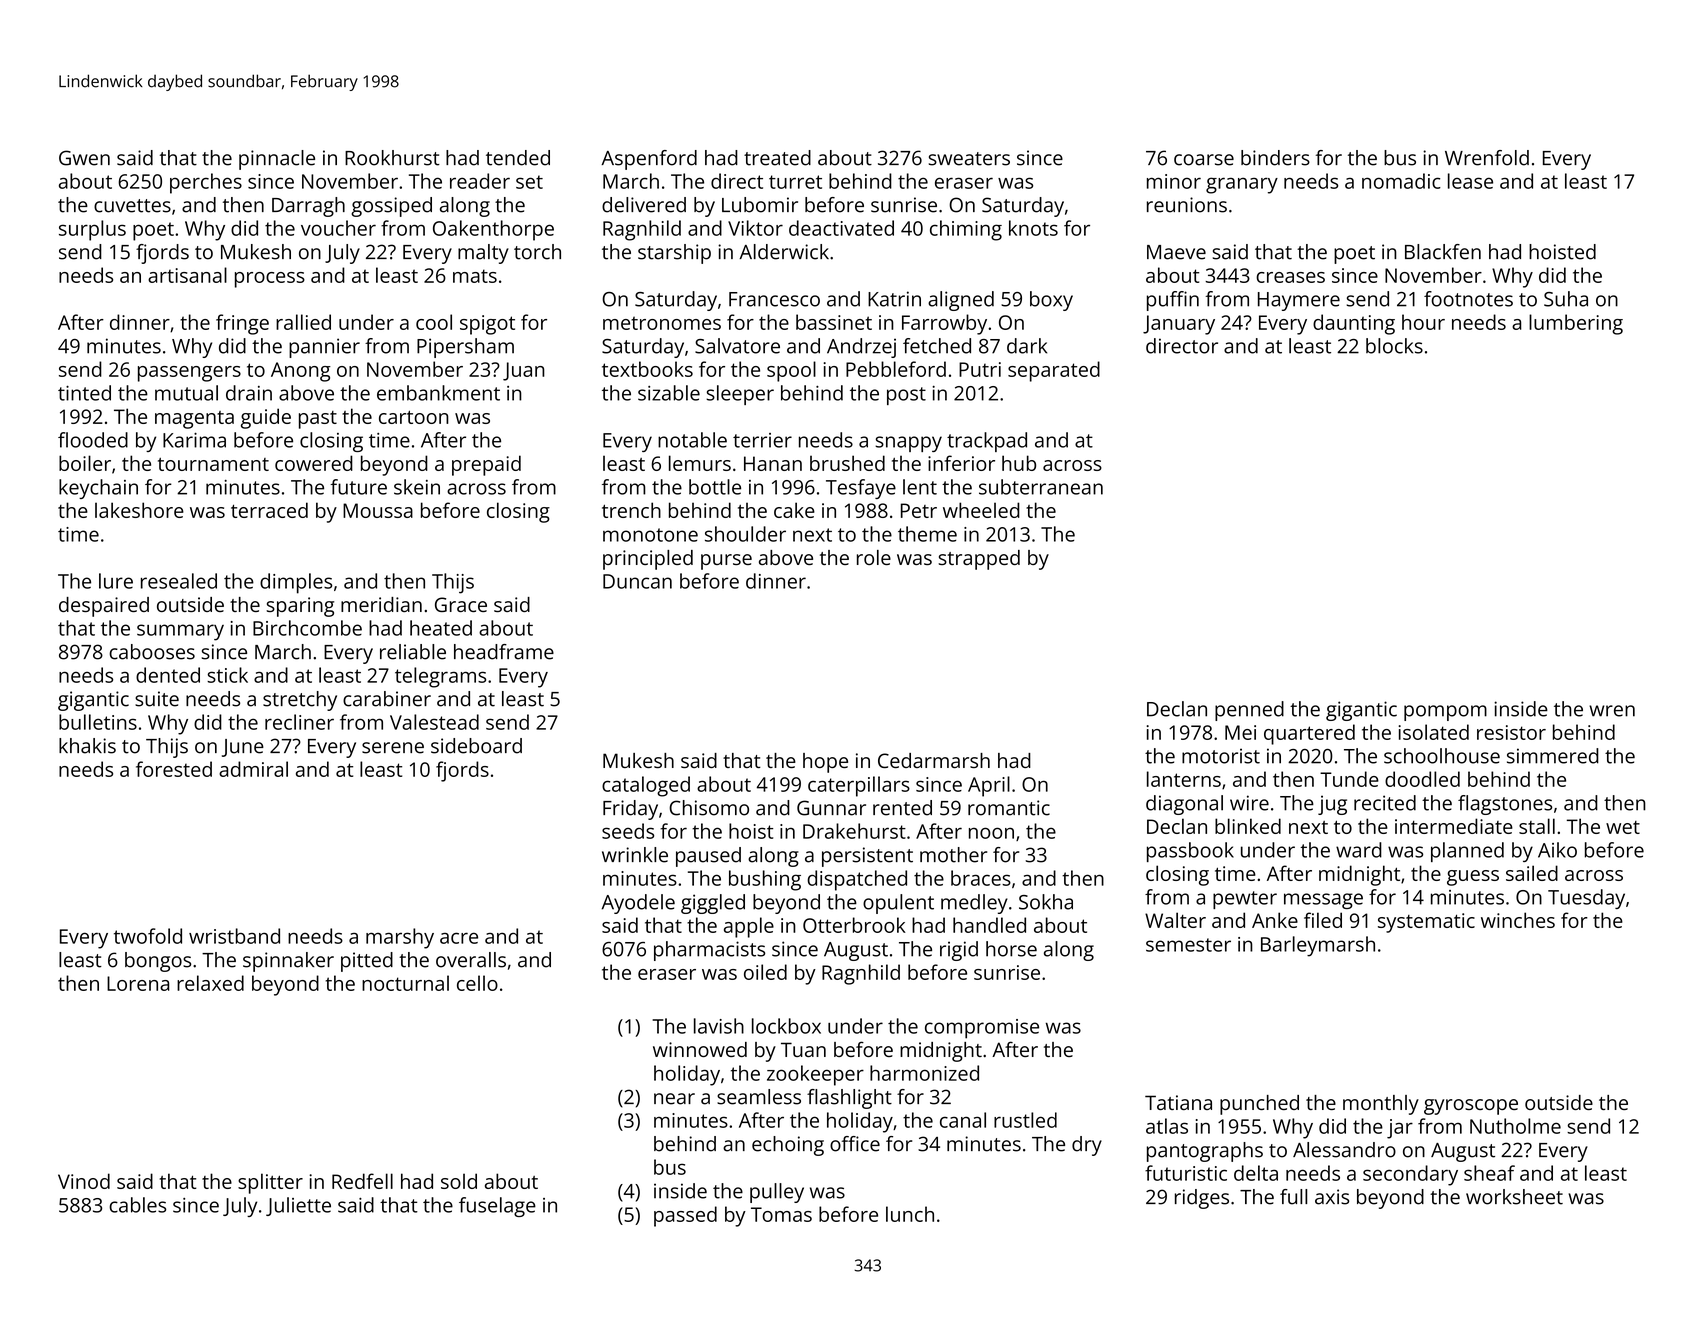  What do you see at coordinates (1515, 1126) in the image?
I see `Nutholme` at bounding box center [1515, 1126].
